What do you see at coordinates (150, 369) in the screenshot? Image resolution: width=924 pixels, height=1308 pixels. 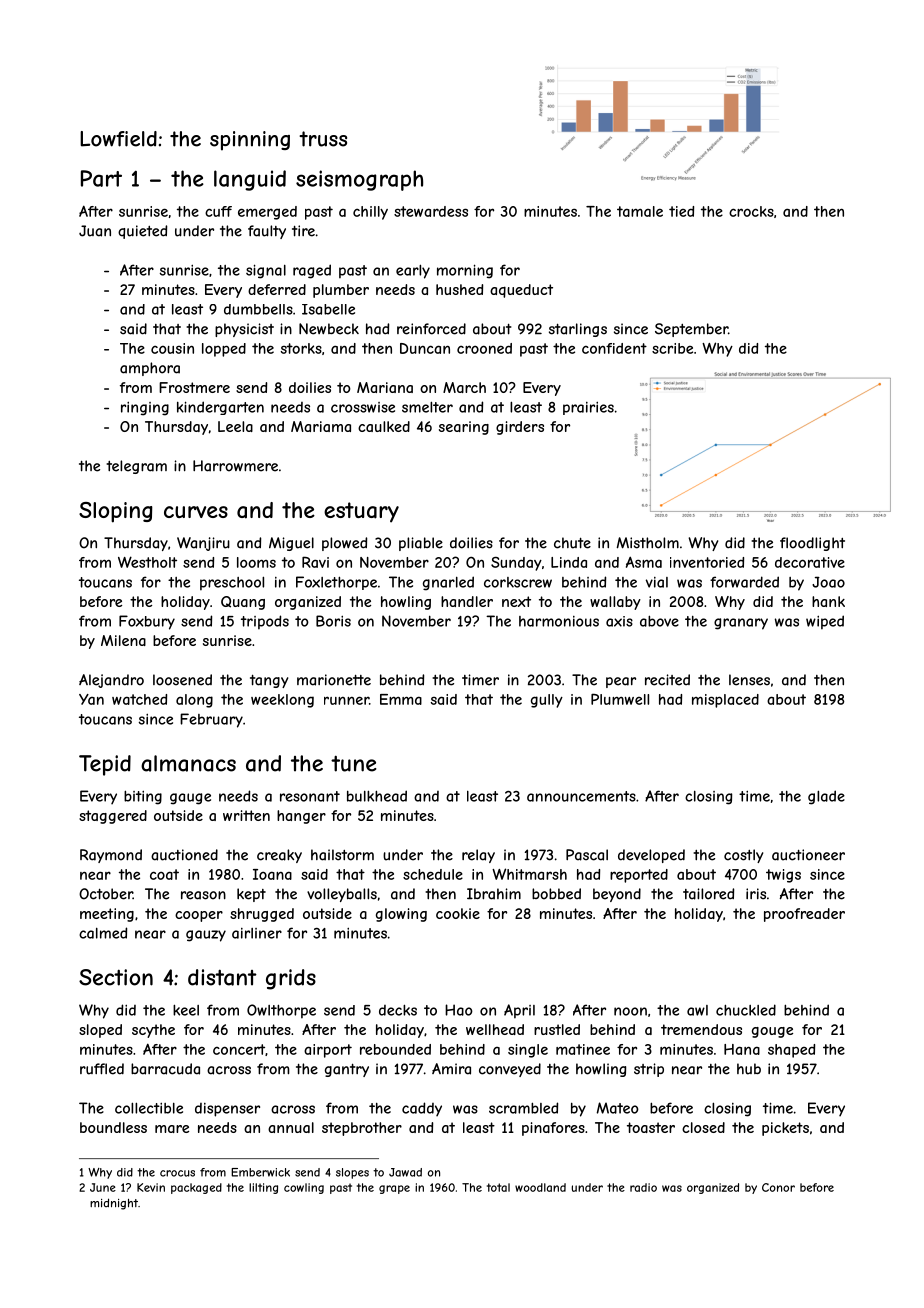 I see `amphora` at bounding box center [150, 369].
